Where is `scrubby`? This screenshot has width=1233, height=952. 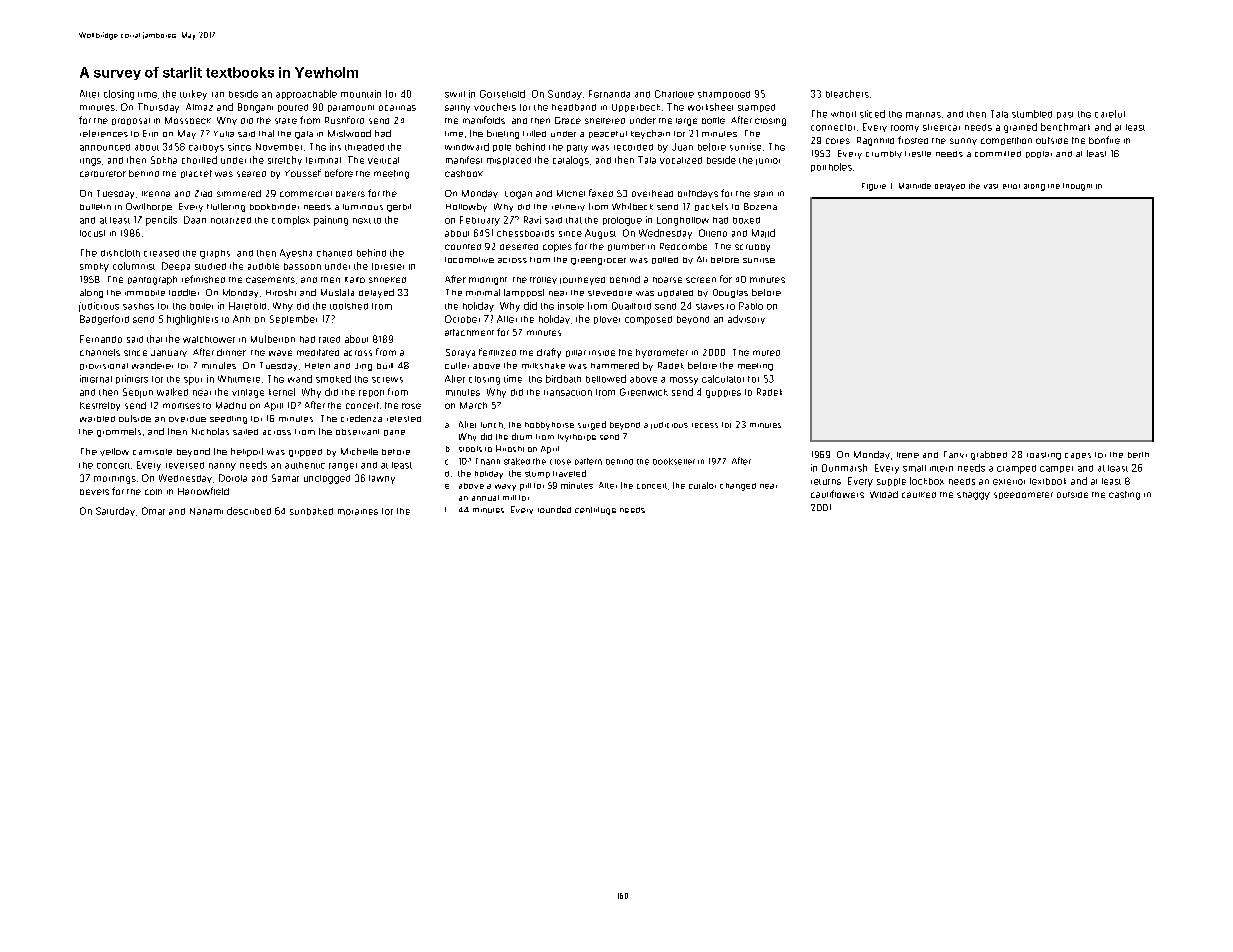 scrubby is located at coordinates (752, 248).
